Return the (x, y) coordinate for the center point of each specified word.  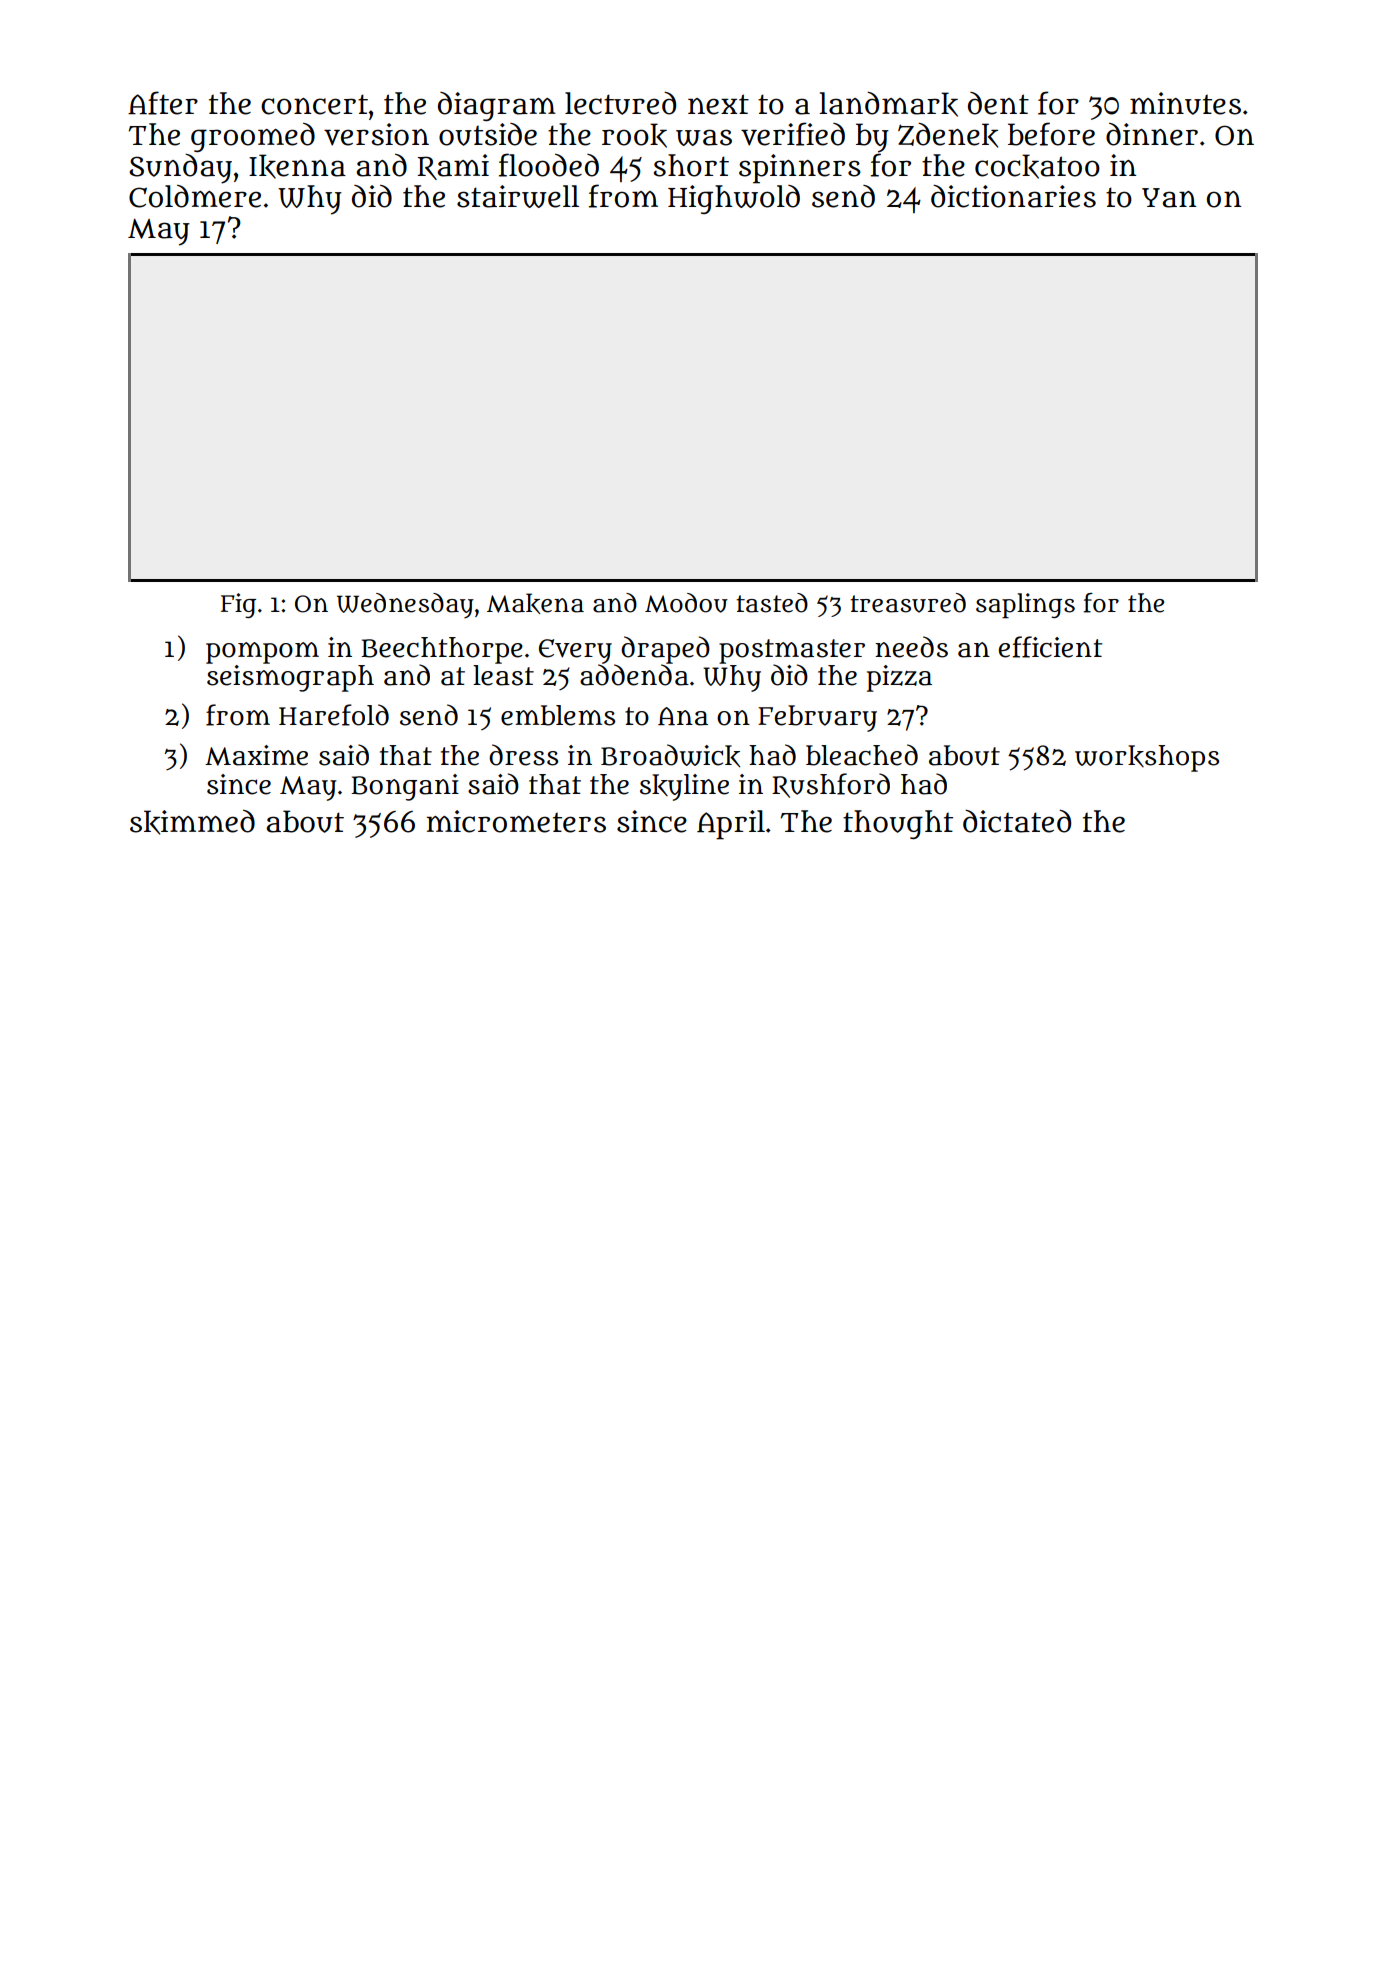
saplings (1025, 606)
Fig (238, 605)
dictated (1017, 821)
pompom (262, 653)
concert (314, 104)
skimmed (192, 822)
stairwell (518, 196)
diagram (497, 106)
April (731, 825)
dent (998, 103)
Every (575, 651)
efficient (1050, 647)
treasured (908, 603)
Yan (1169, 198)
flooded (549, 165)
